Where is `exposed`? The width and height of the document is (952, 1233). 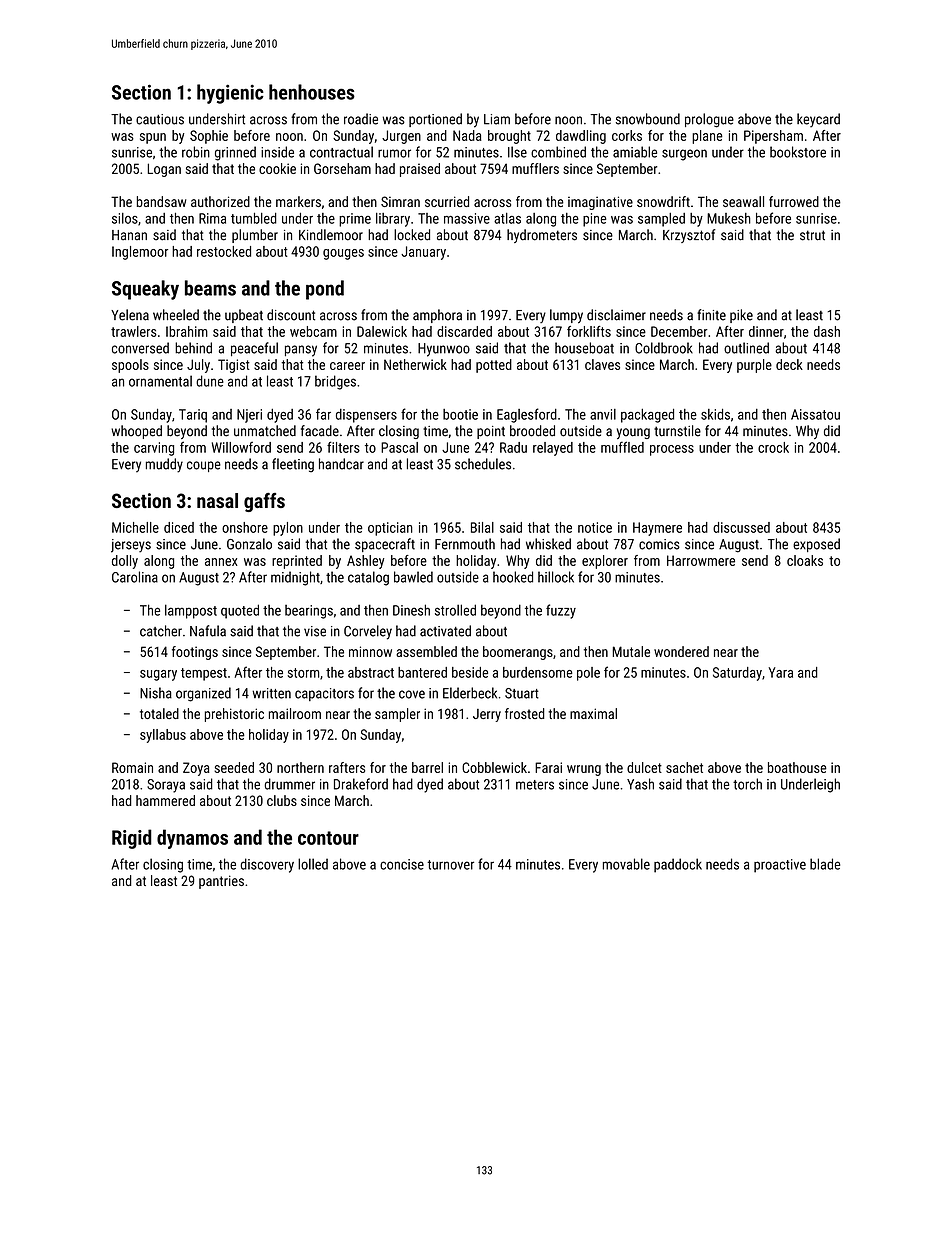 exposed is located at coordinates (816, 545).
